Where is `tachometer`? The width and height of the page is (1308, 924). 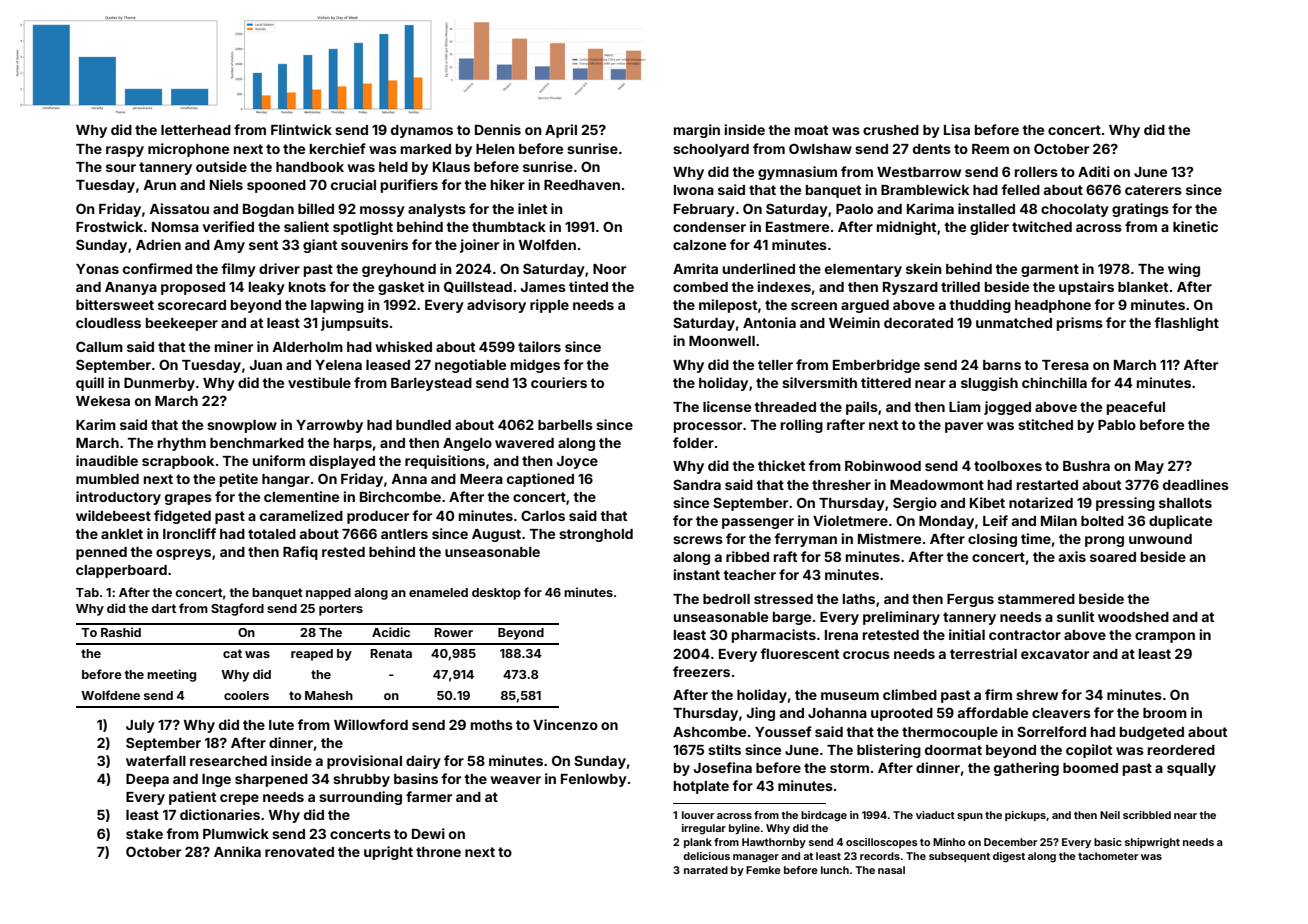 tachometer is located at coordinates (1108, 856).
